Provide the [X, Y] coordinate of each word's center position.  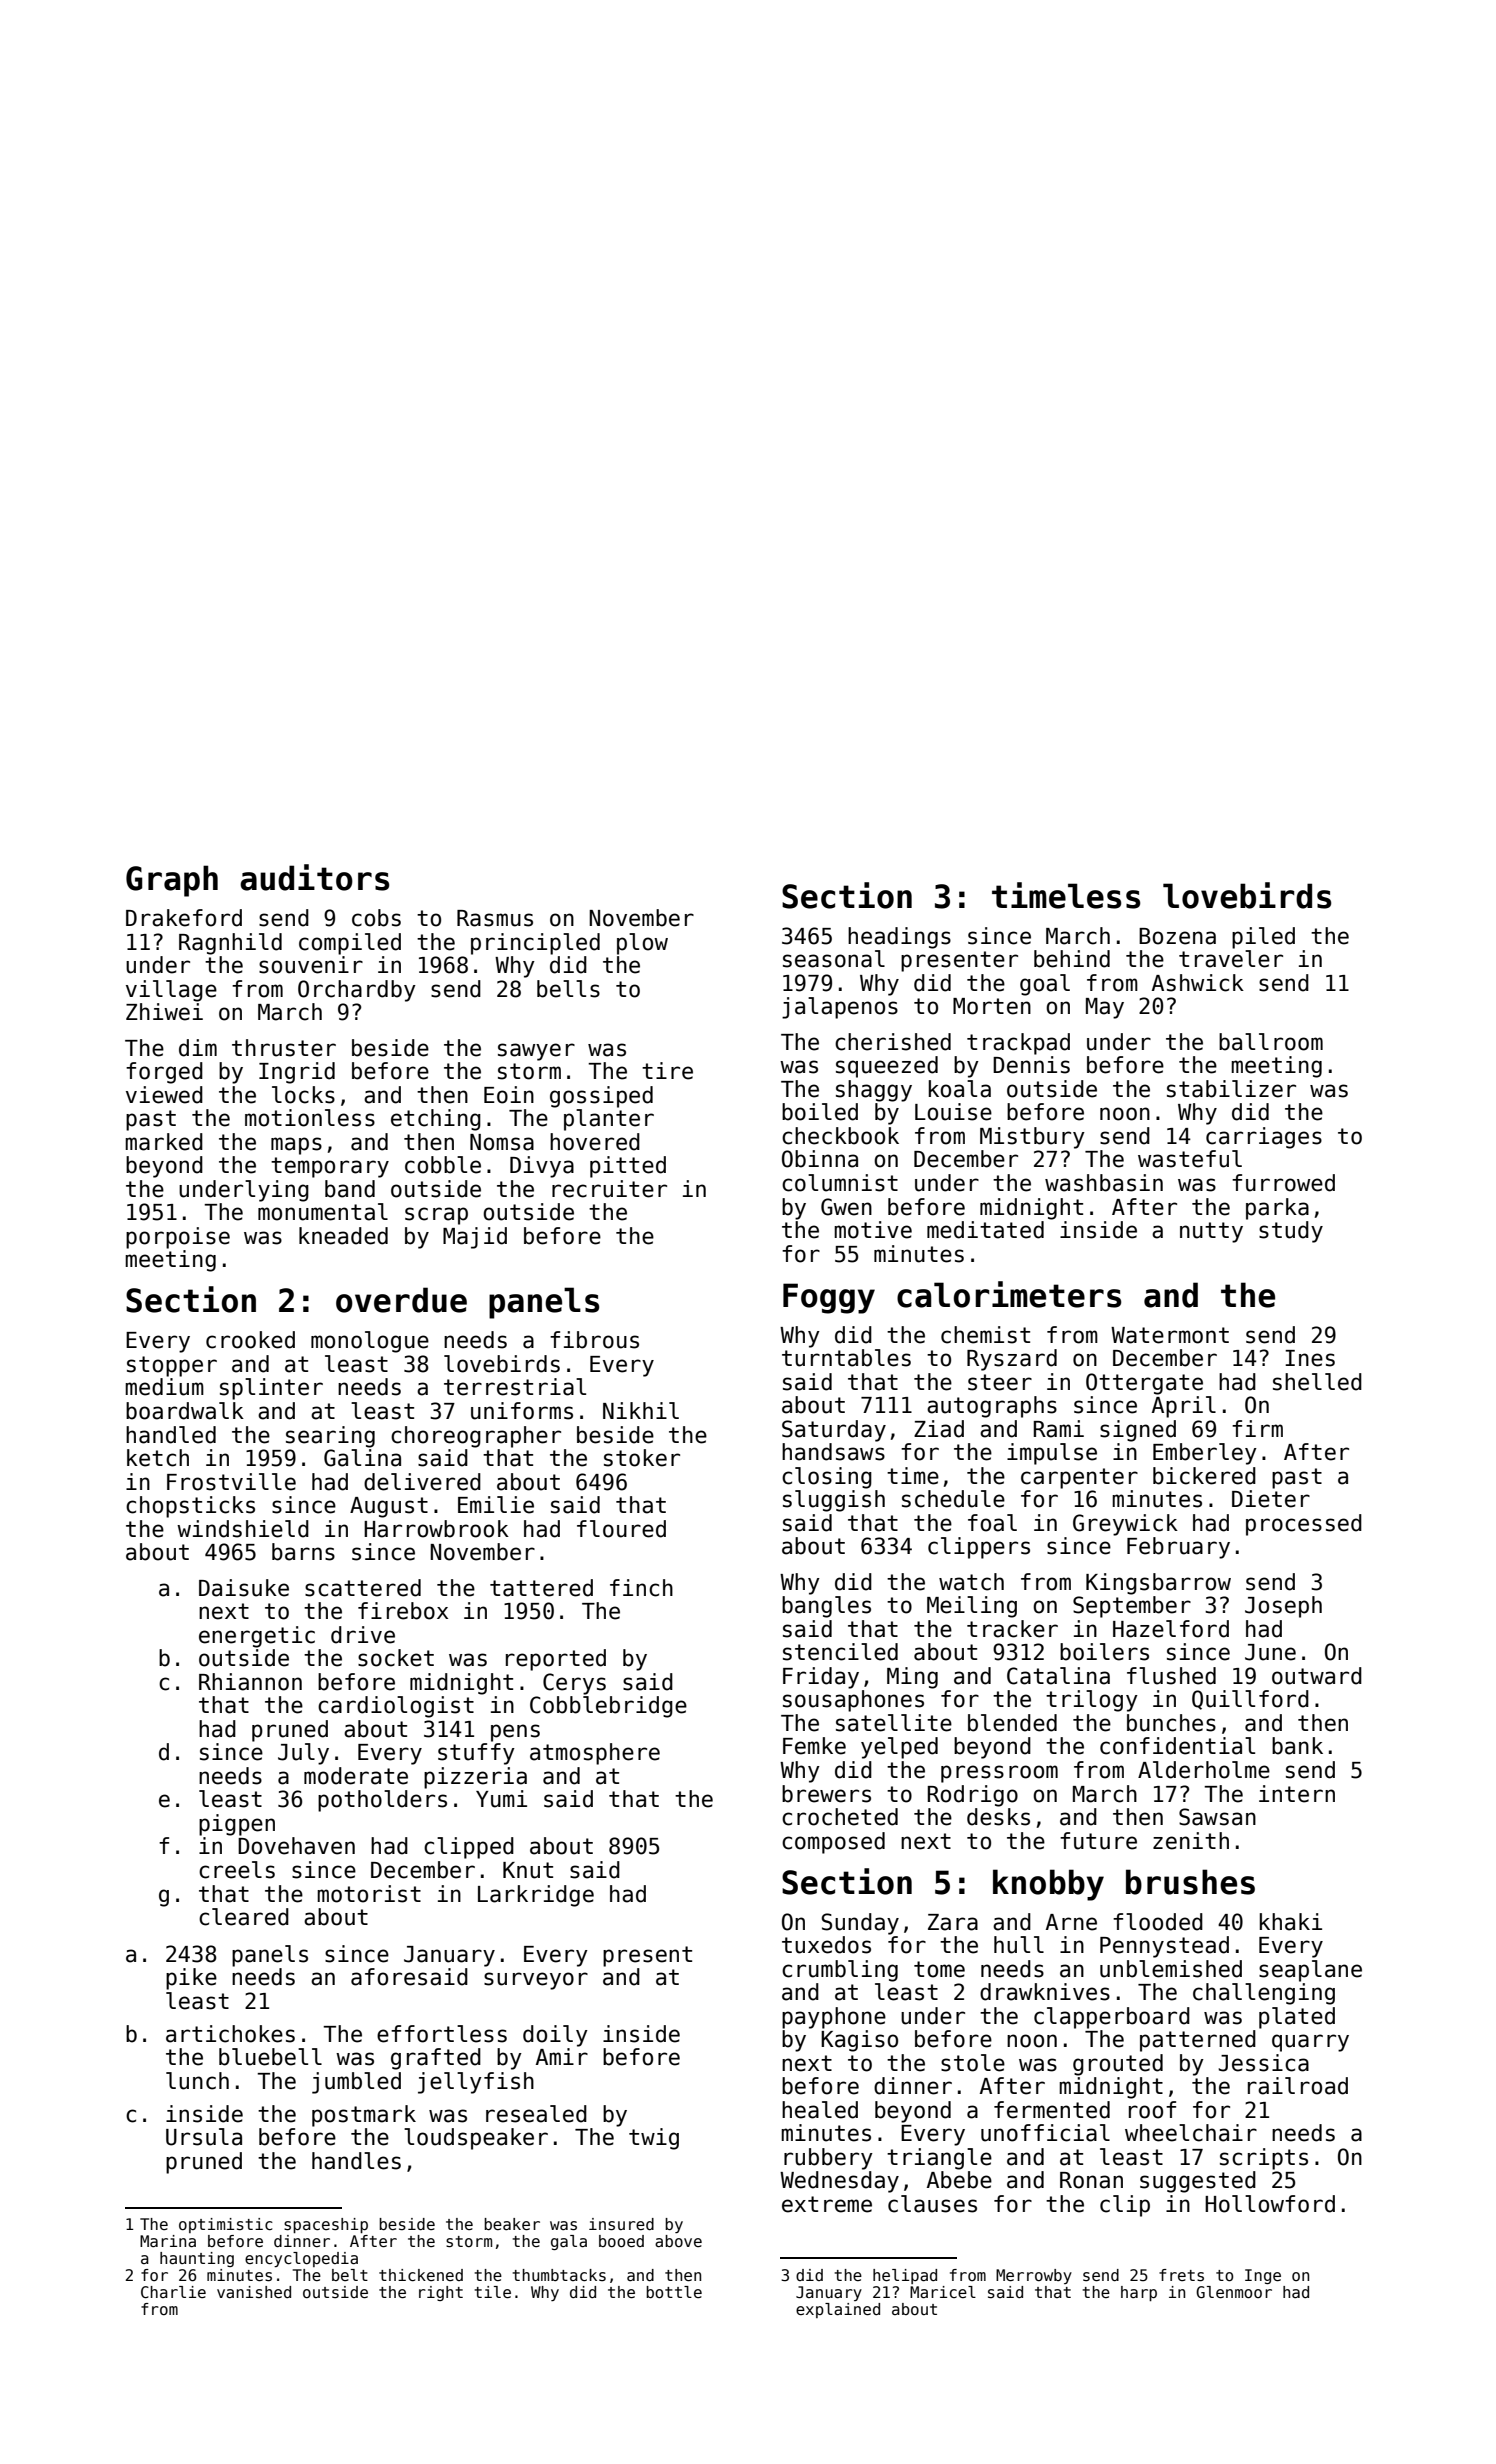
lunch [197, 2081]
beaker [512, 2224]
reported [556, 1660]
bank [1297, 1746]
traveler [1231, 959]
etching [436, 1120]
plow [642, 944]
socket [396, 1658]
